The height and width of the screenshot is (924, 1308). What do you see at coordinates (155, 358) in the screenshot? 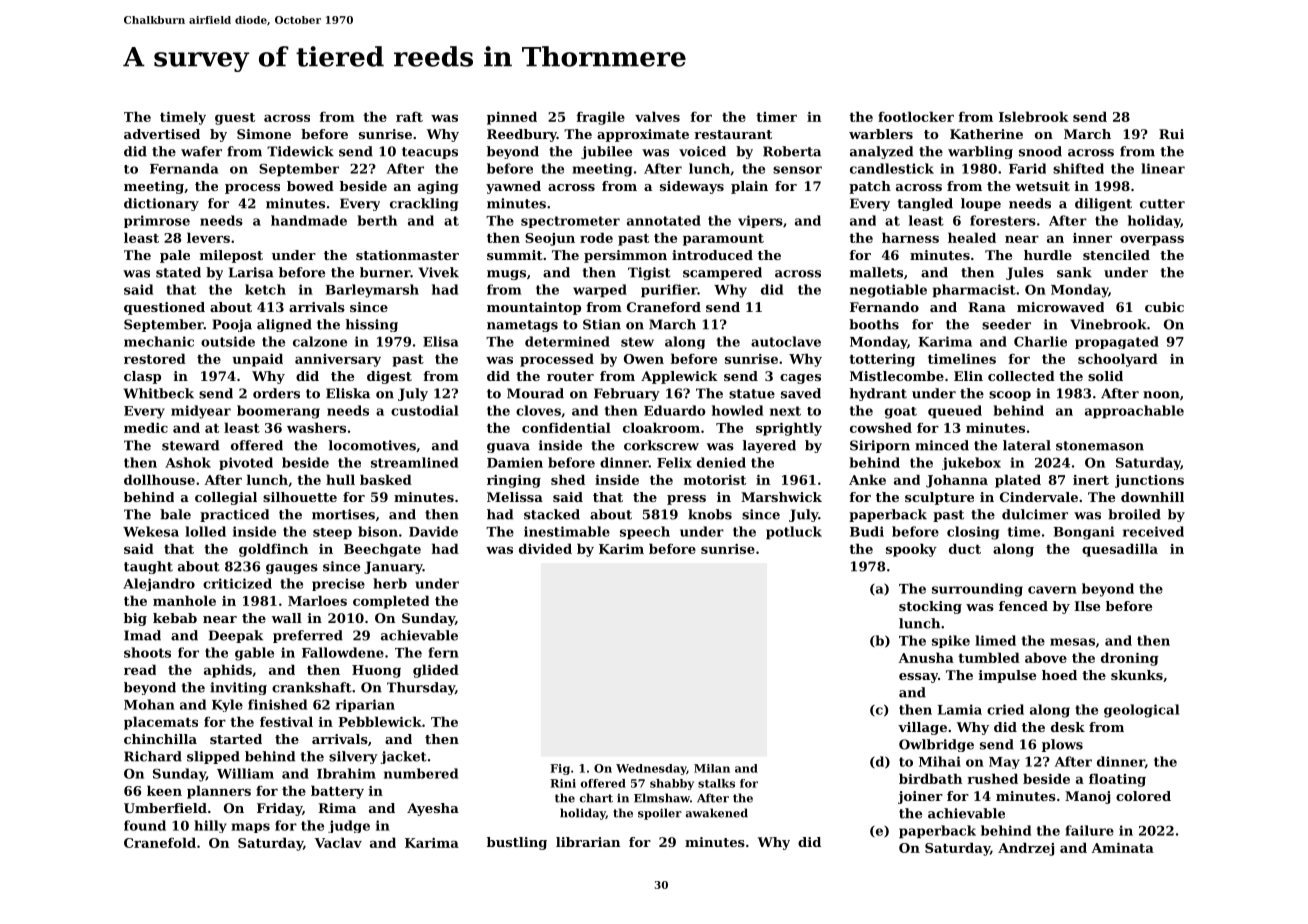
I see `restored` at bounding box center [155, 358].
